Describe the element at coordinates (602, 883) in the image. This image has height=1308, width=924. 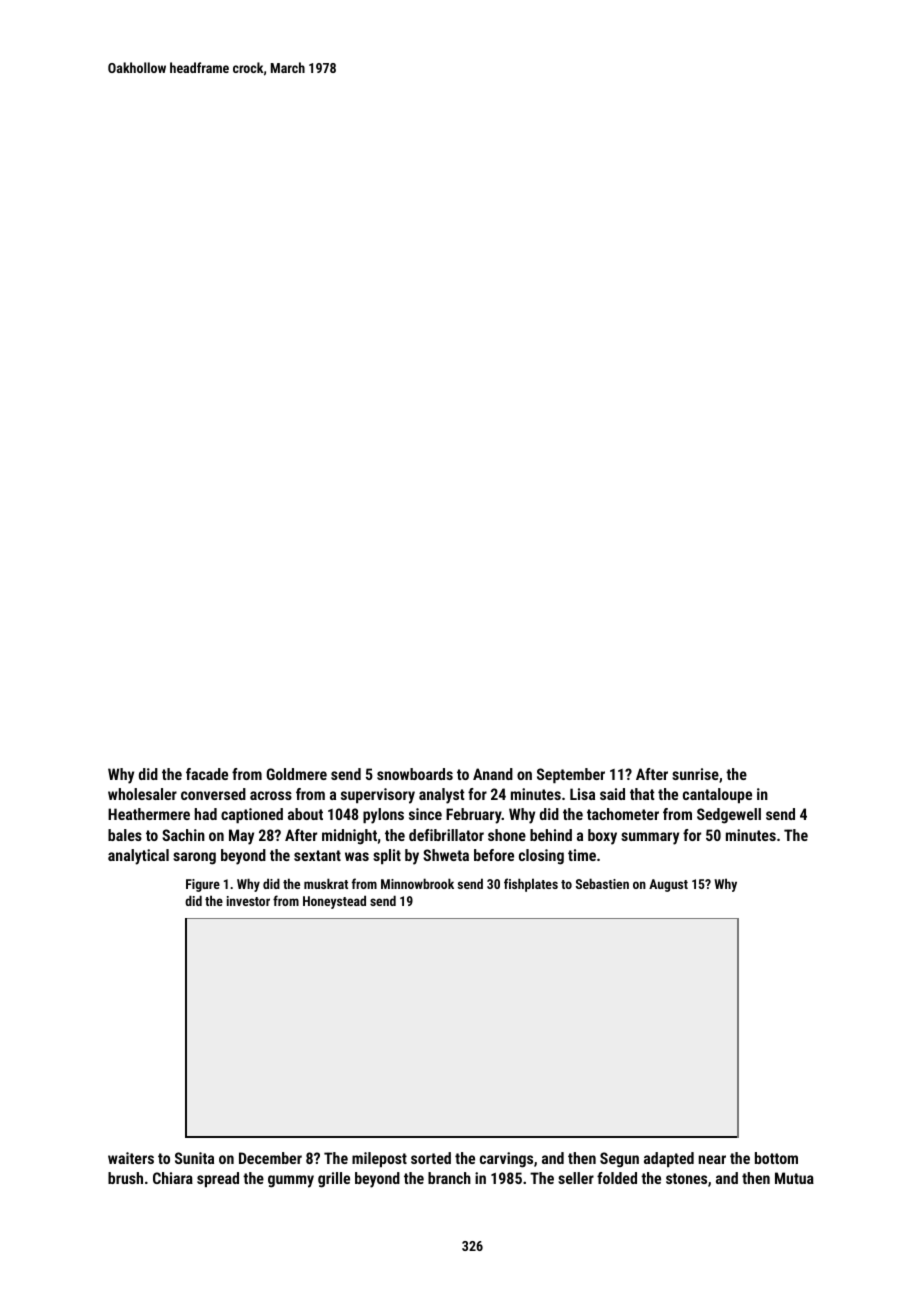
I see `Sebastien` at that location.
